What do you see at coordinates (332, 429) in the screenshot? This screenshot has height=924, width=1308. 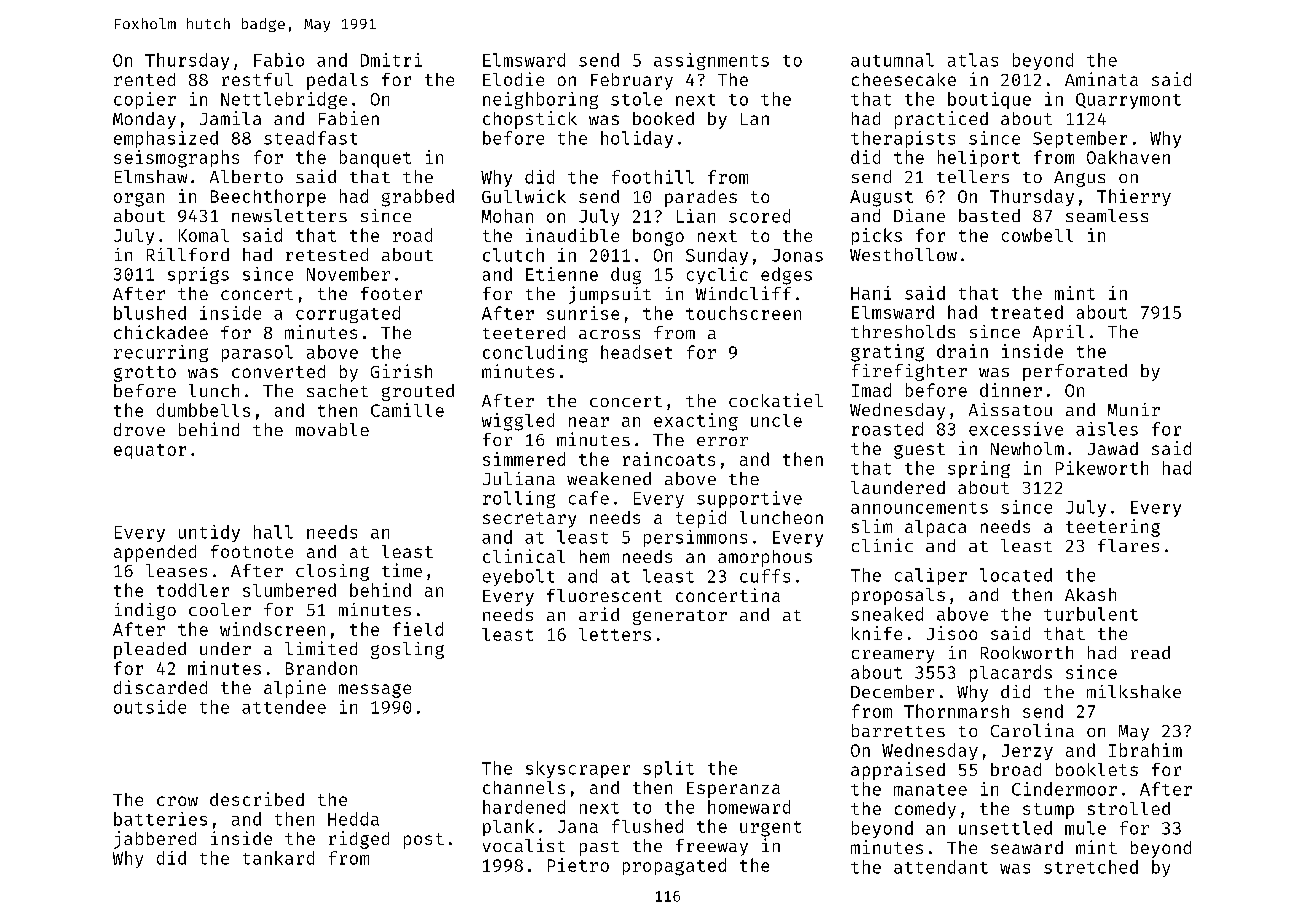 I see `movable` at bounding box center [332, 429].
